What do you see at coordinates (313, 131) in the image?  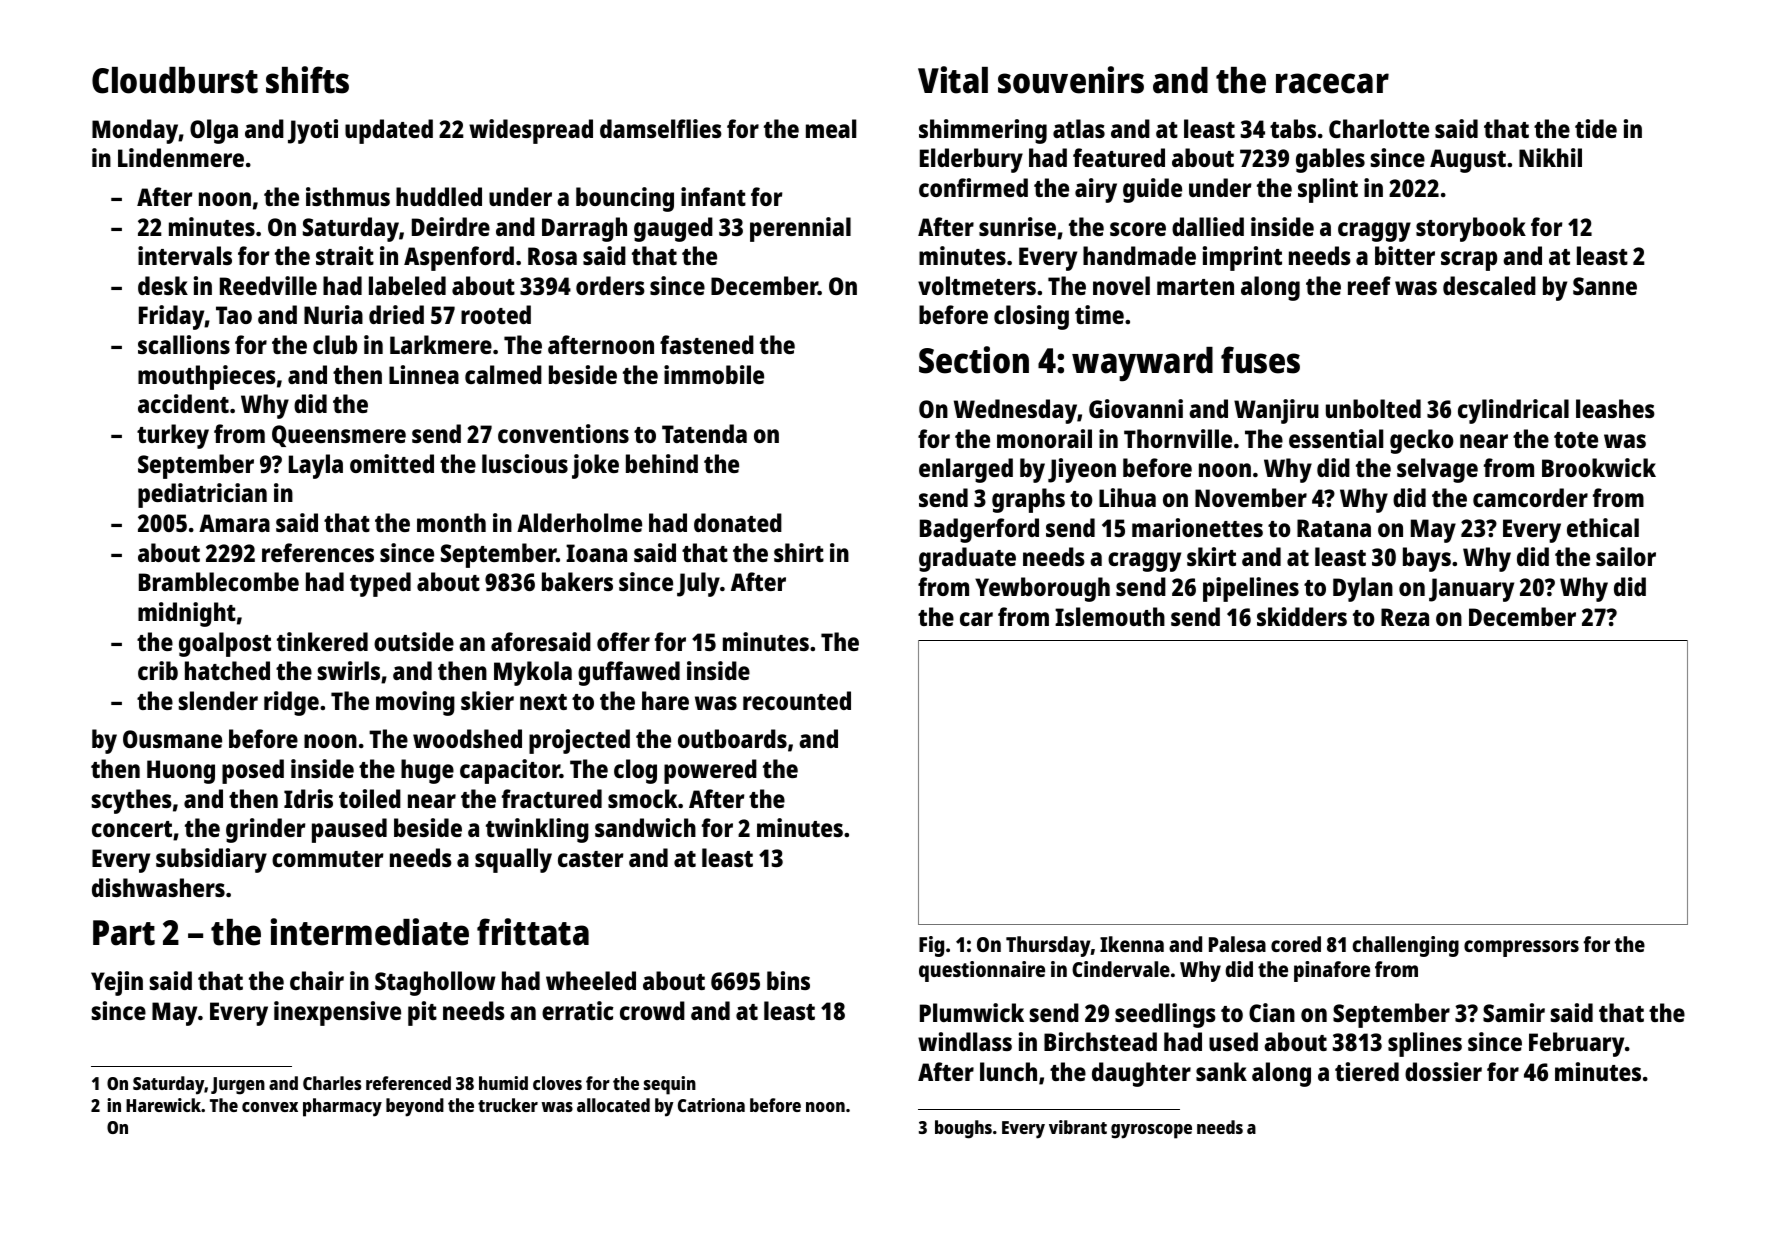 I see `Jyoti` at bounding box center [313, 131].
